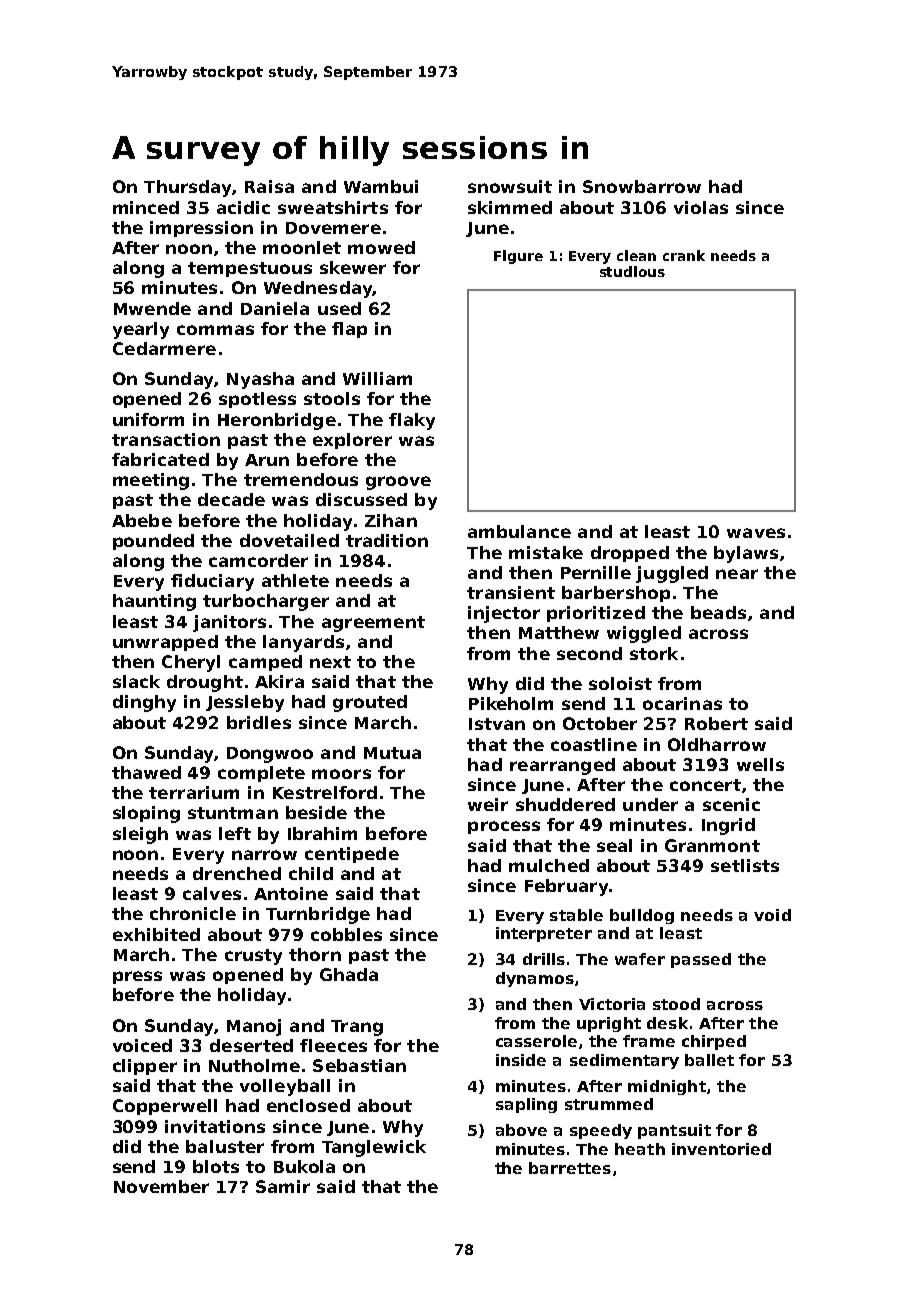 This document has height=1316, width=908. Describe the element at coordinates (510, 207) in the document. I see `skimmed` at that location.
